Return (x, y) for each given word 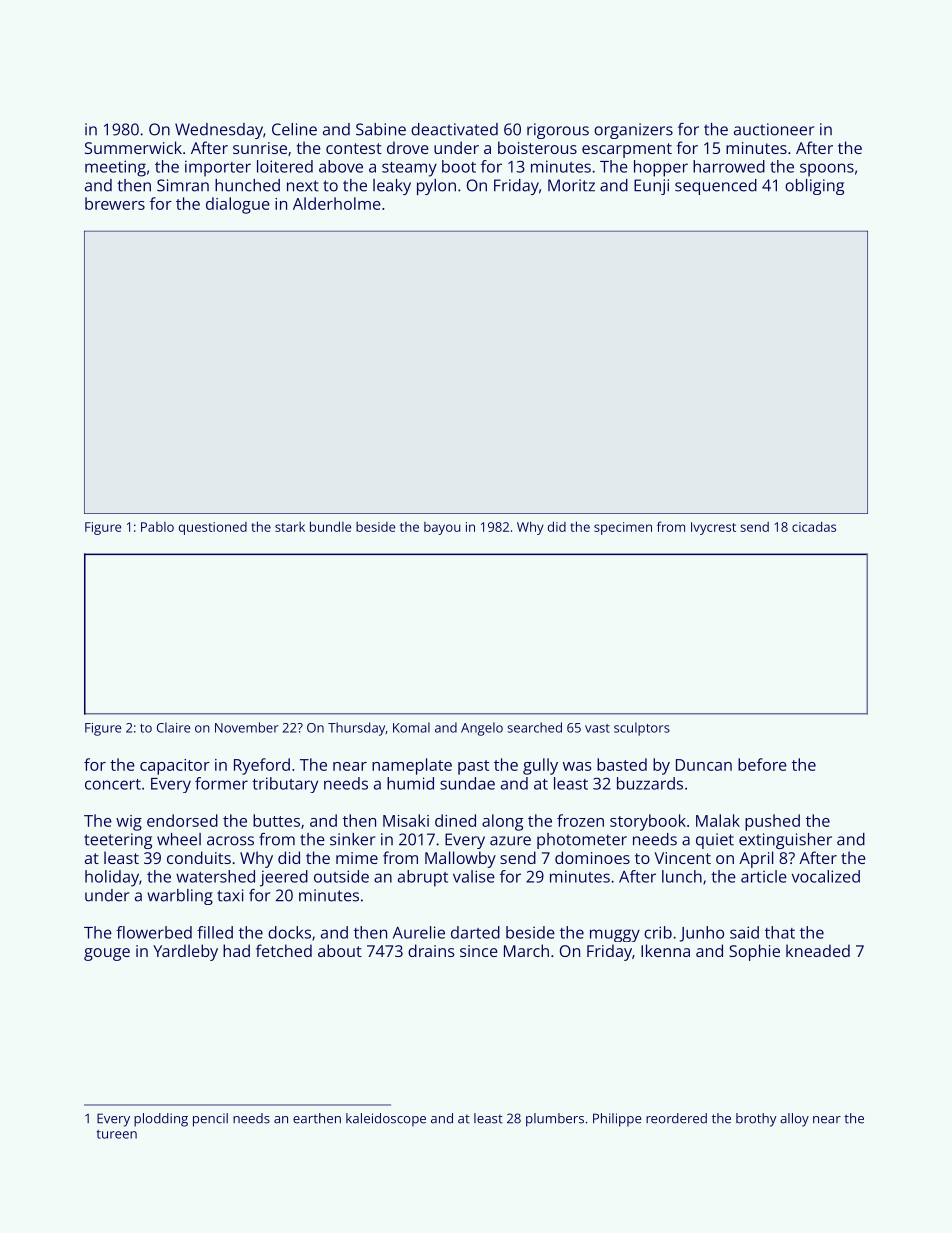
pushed (772, 822)
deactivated (454, 129)
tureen (116, 1134)
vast (597, 728)
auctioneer (774, 129)
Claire (173, 727)
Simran (183, 185)
